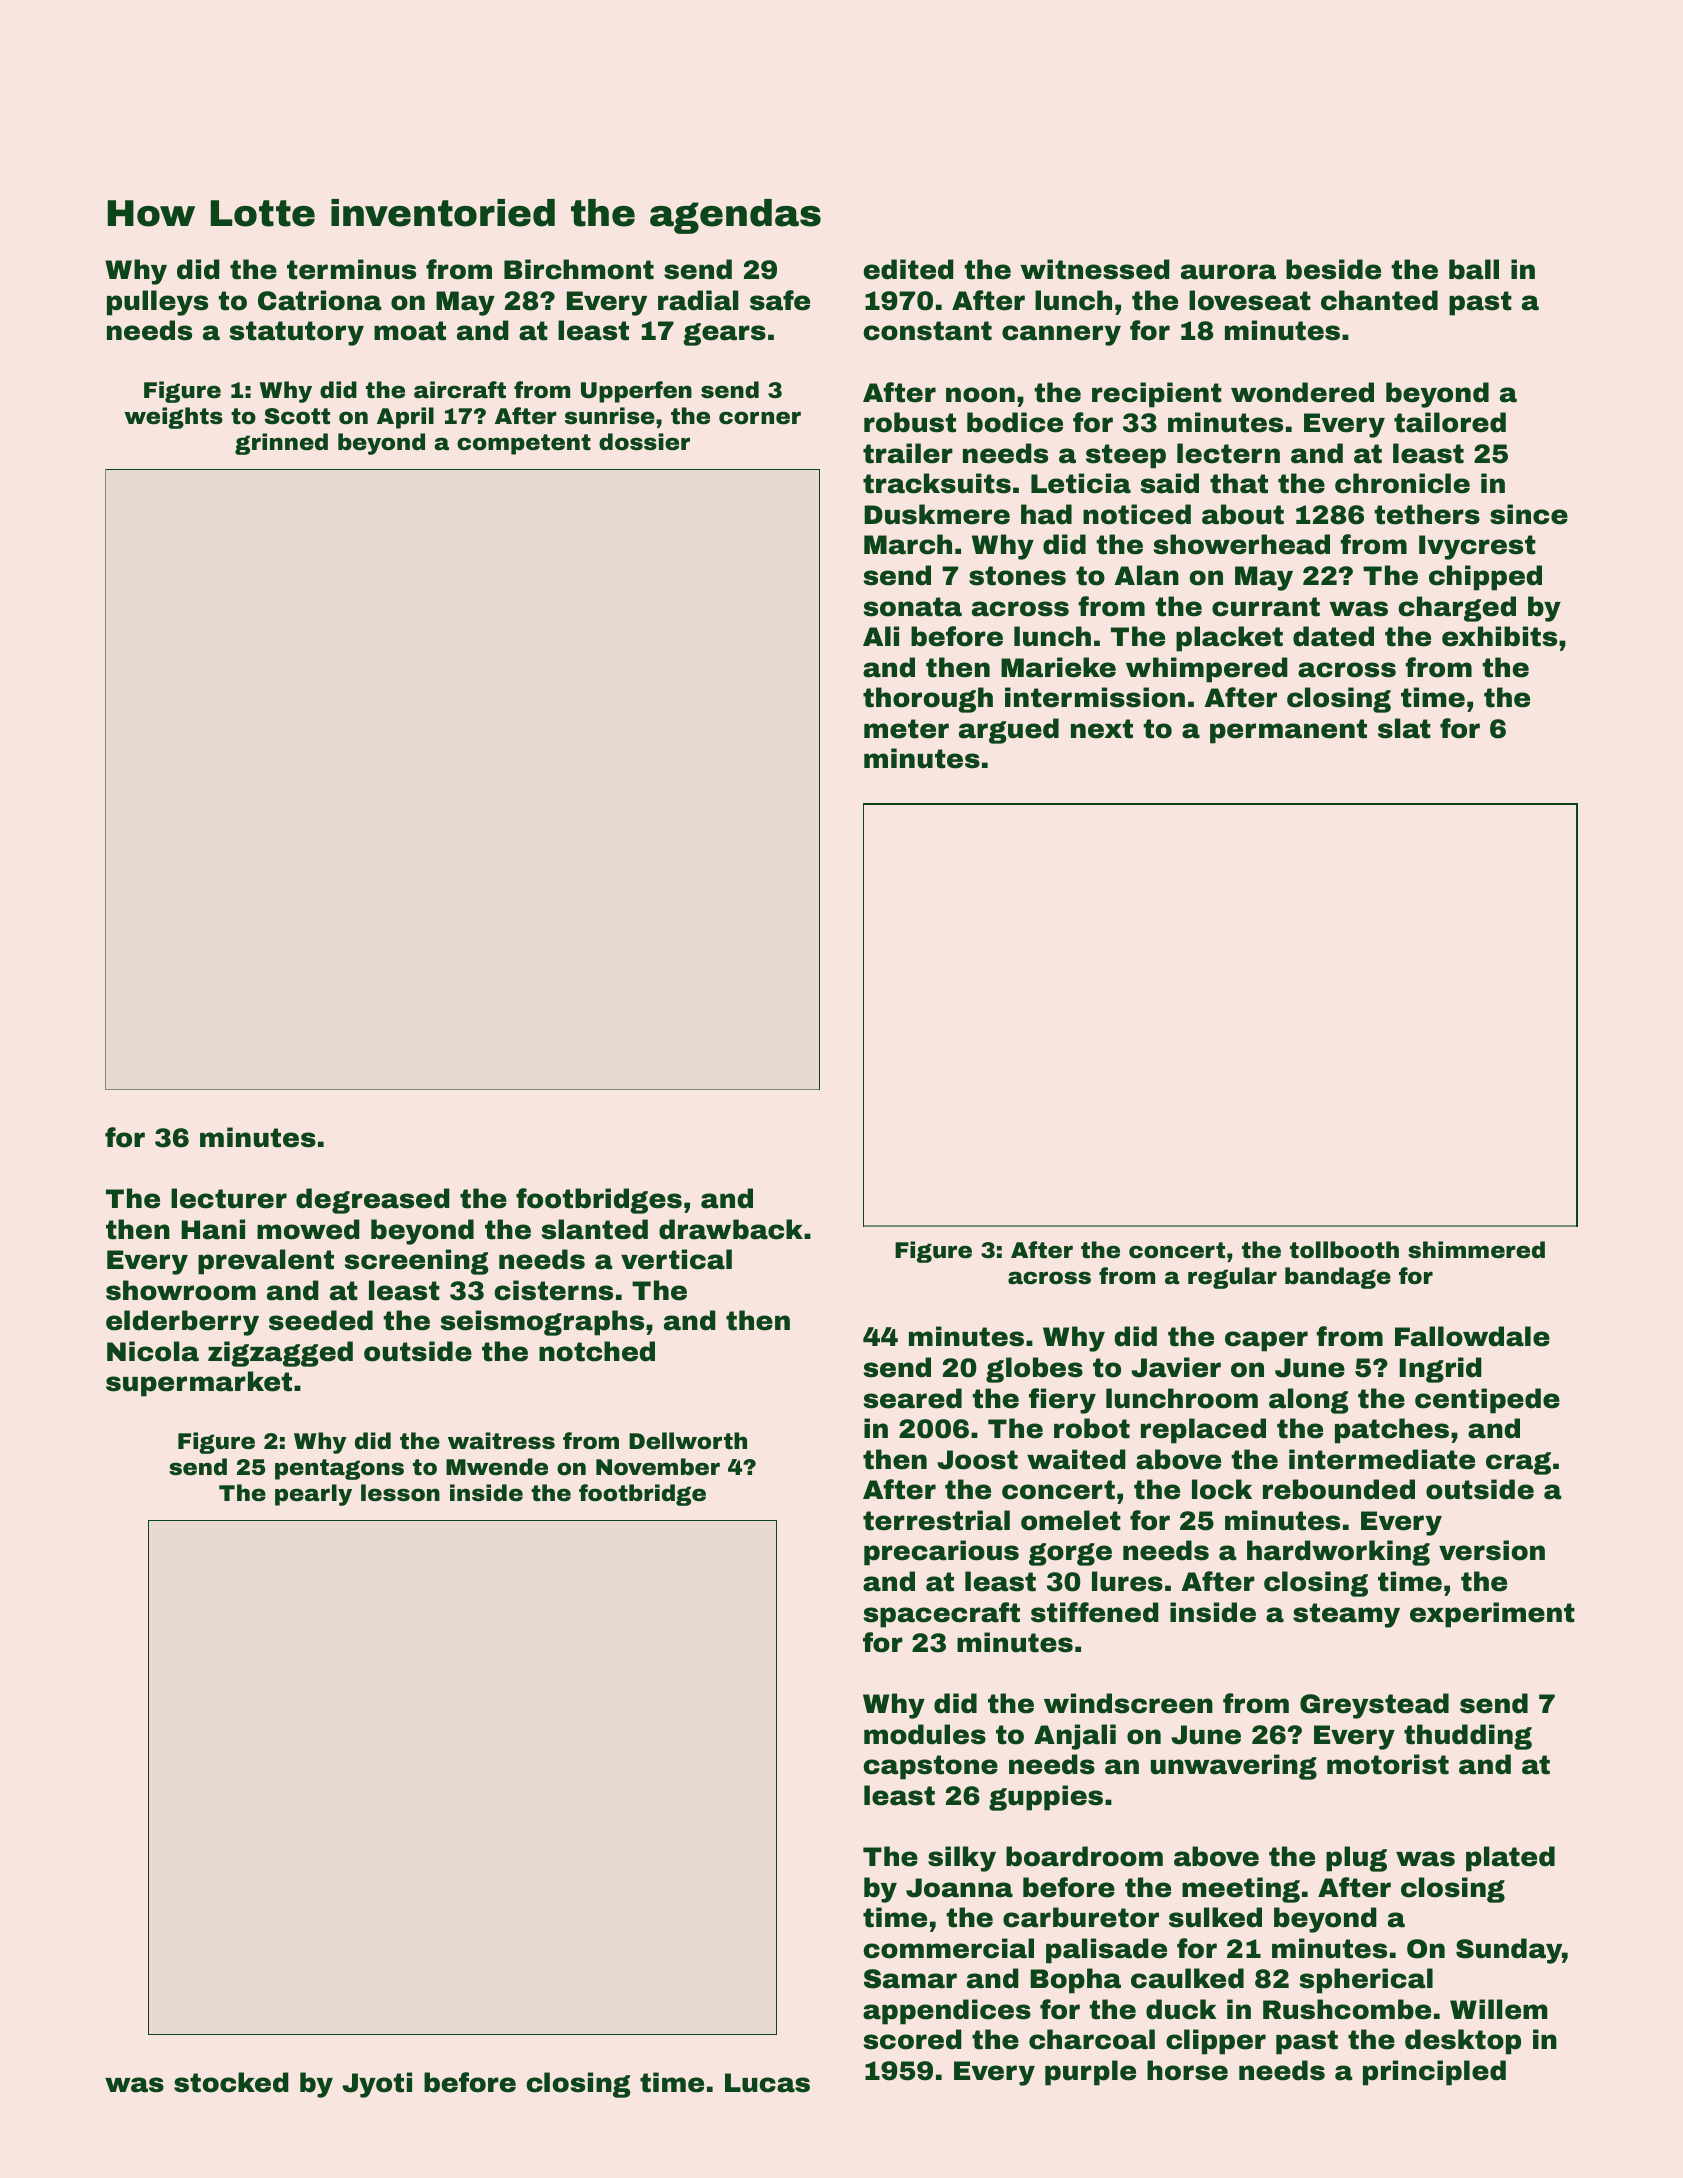  Describe the element at coordinates (1510, 1859) in the page. I see `plated` at that location.
